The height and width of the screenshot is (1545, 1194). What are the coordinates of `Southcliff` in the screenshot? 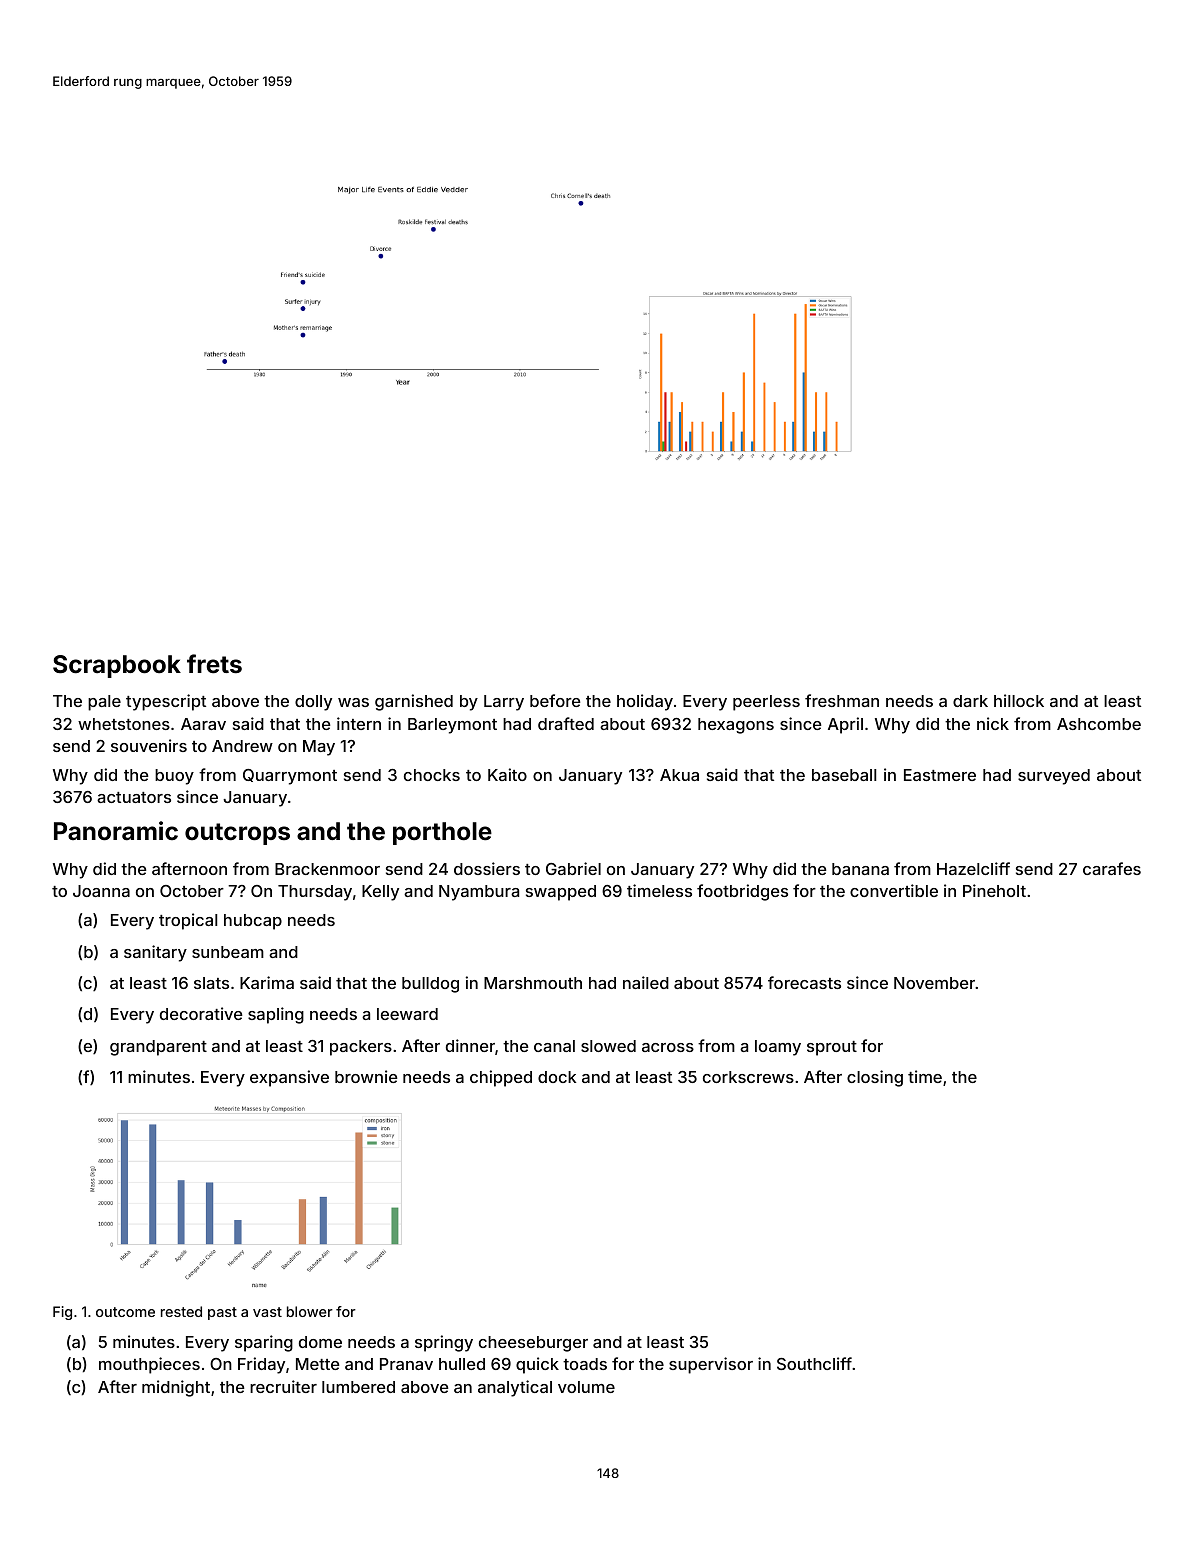 It's located at (814, 1363).
